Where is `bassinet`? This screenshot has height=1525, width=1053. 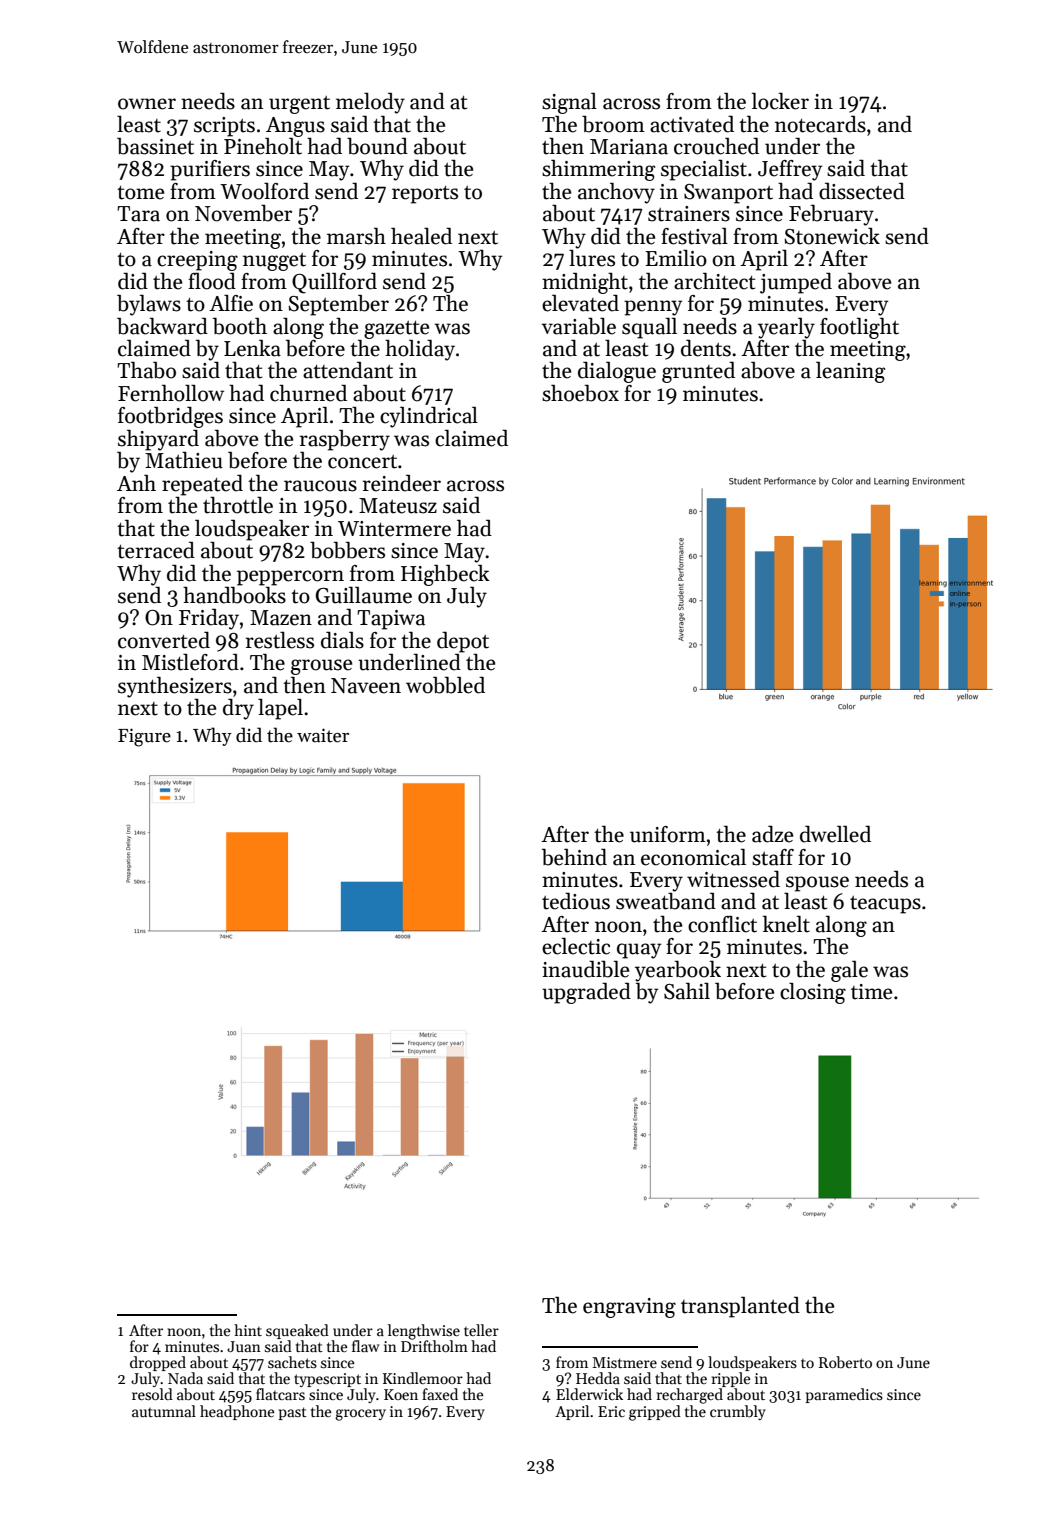 bassinet is located at coordinates (155, 146).
